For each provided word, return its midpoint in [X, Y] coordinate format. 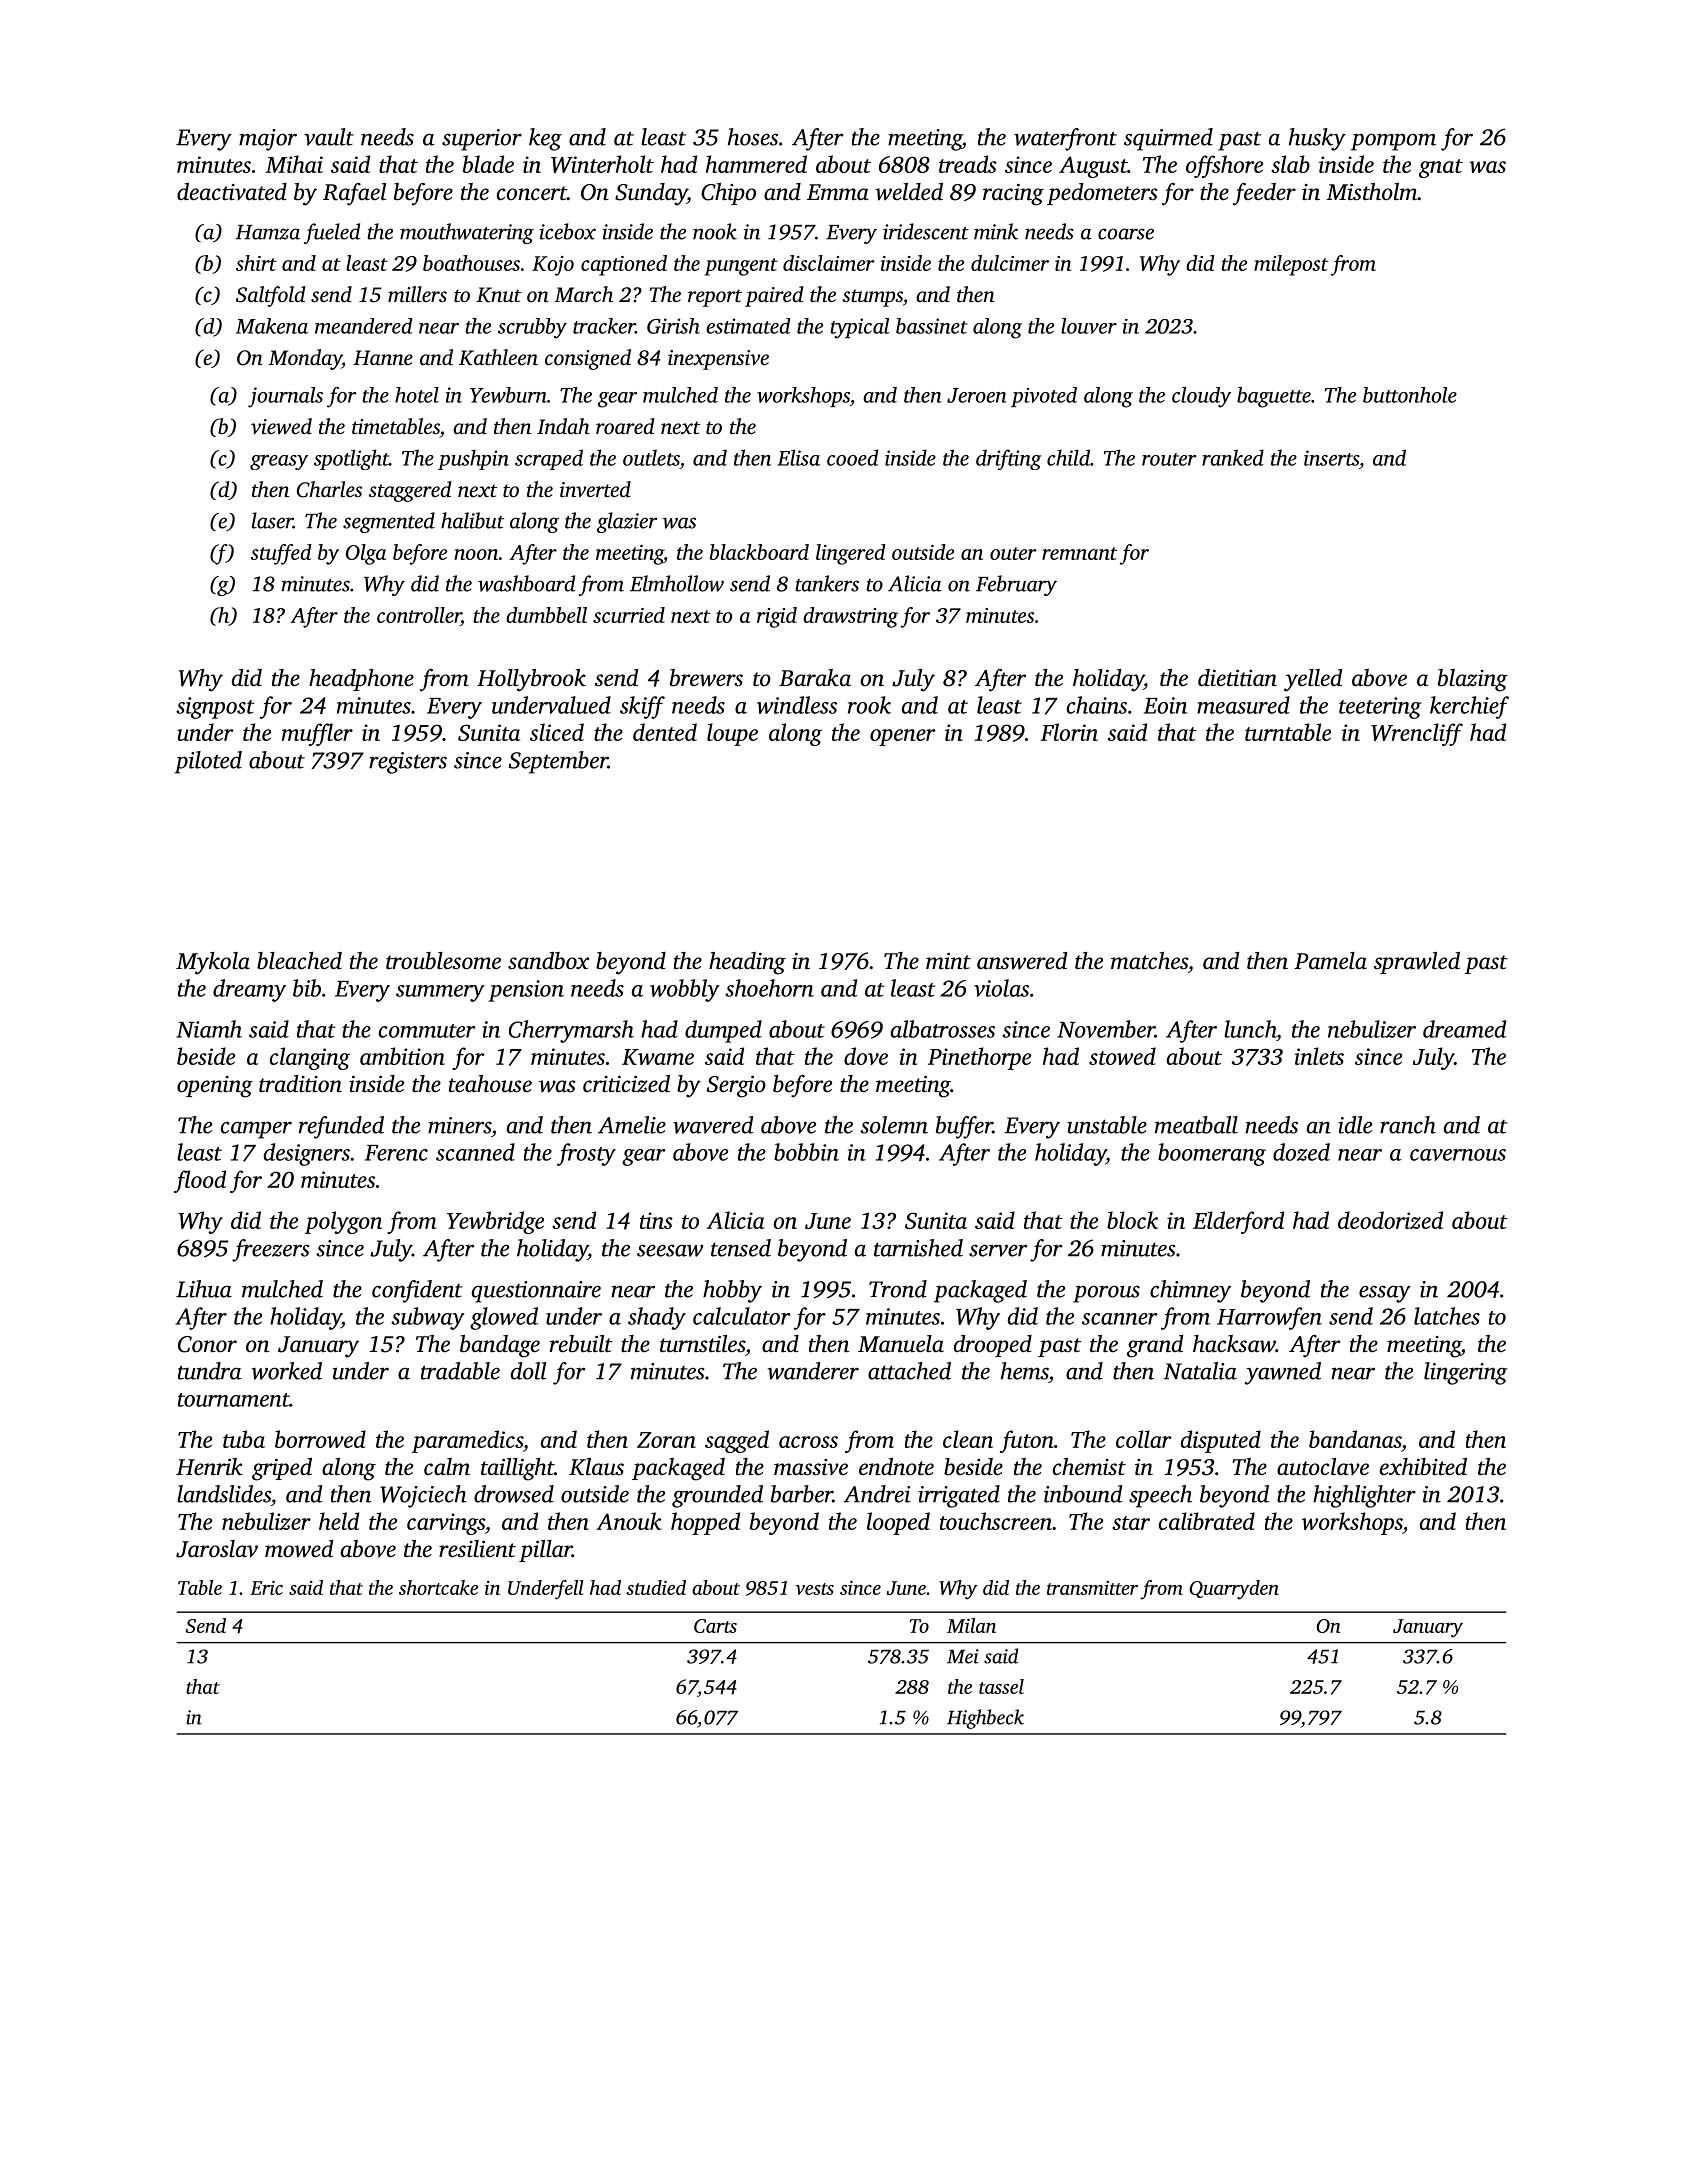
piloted [208, 762]
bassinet [932, 326]
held [339, 1521]
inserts [1331, 458]
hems [1024, 1371]
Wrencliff [1417, 734]
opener [903, 737]
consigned [588, 359]
